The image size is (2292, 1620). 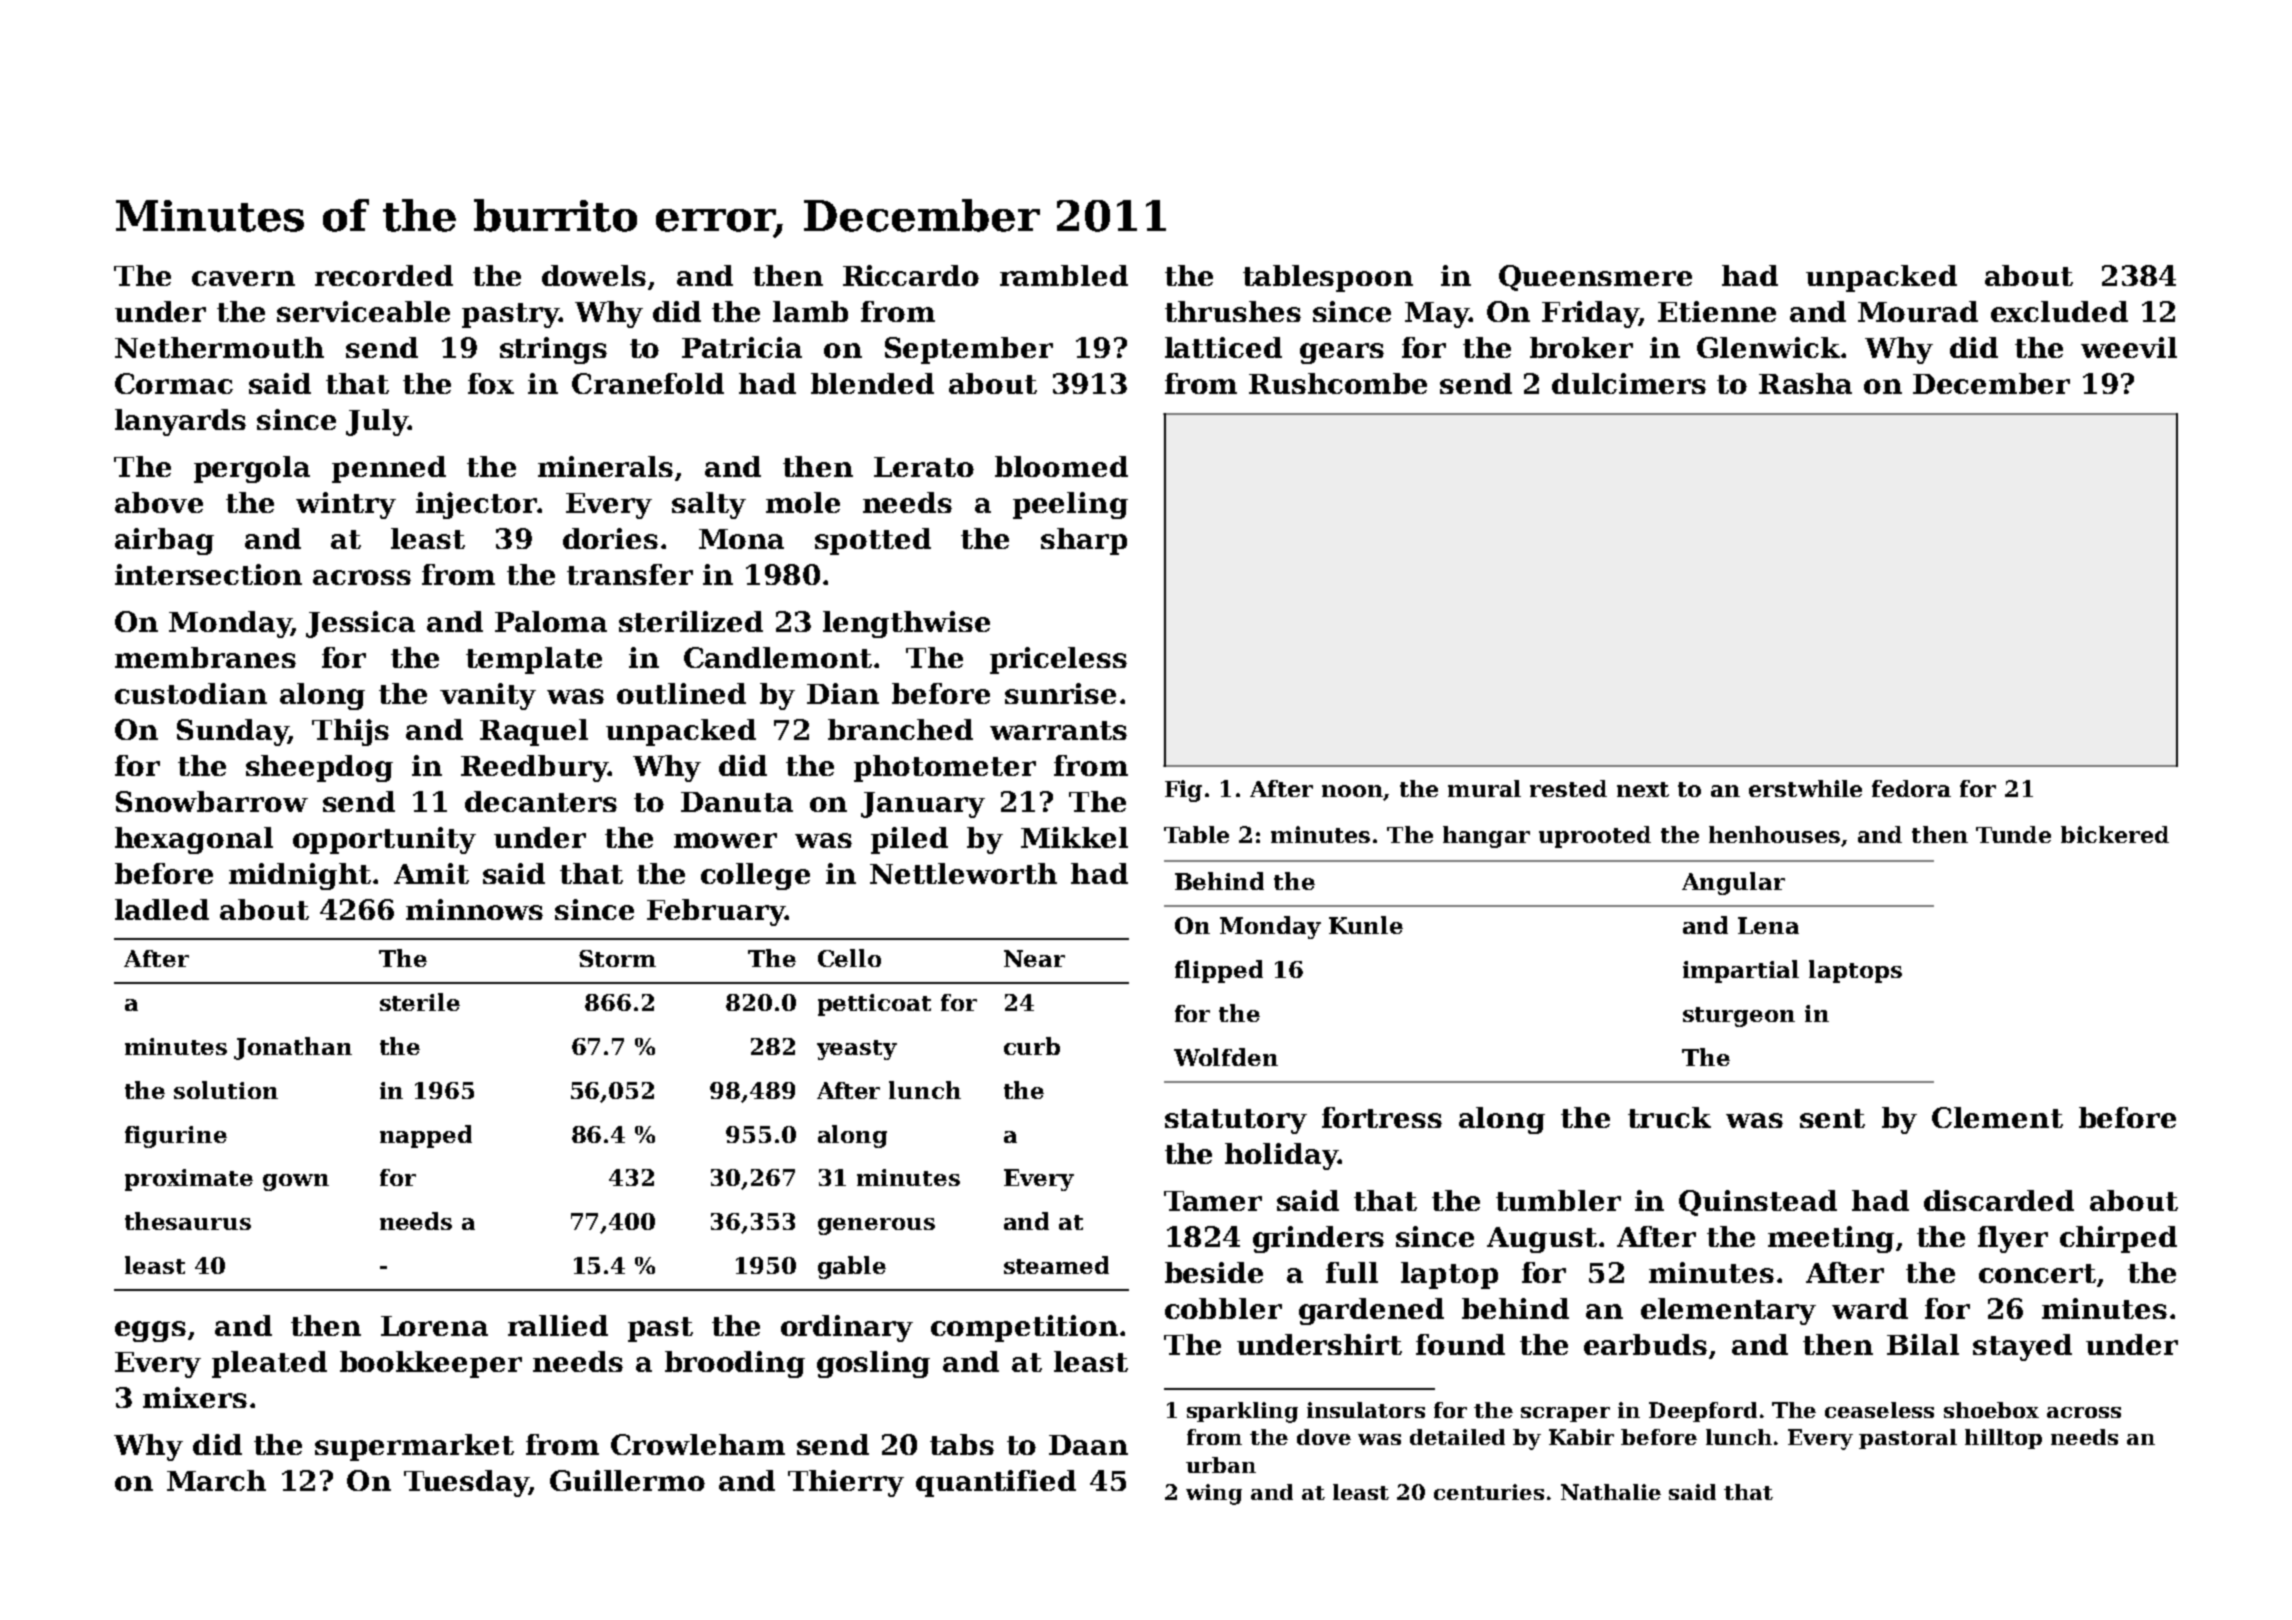 What do you see at coordinates (346, 505) in the page?
I see `wintry` at bounding box center [346, 505].
